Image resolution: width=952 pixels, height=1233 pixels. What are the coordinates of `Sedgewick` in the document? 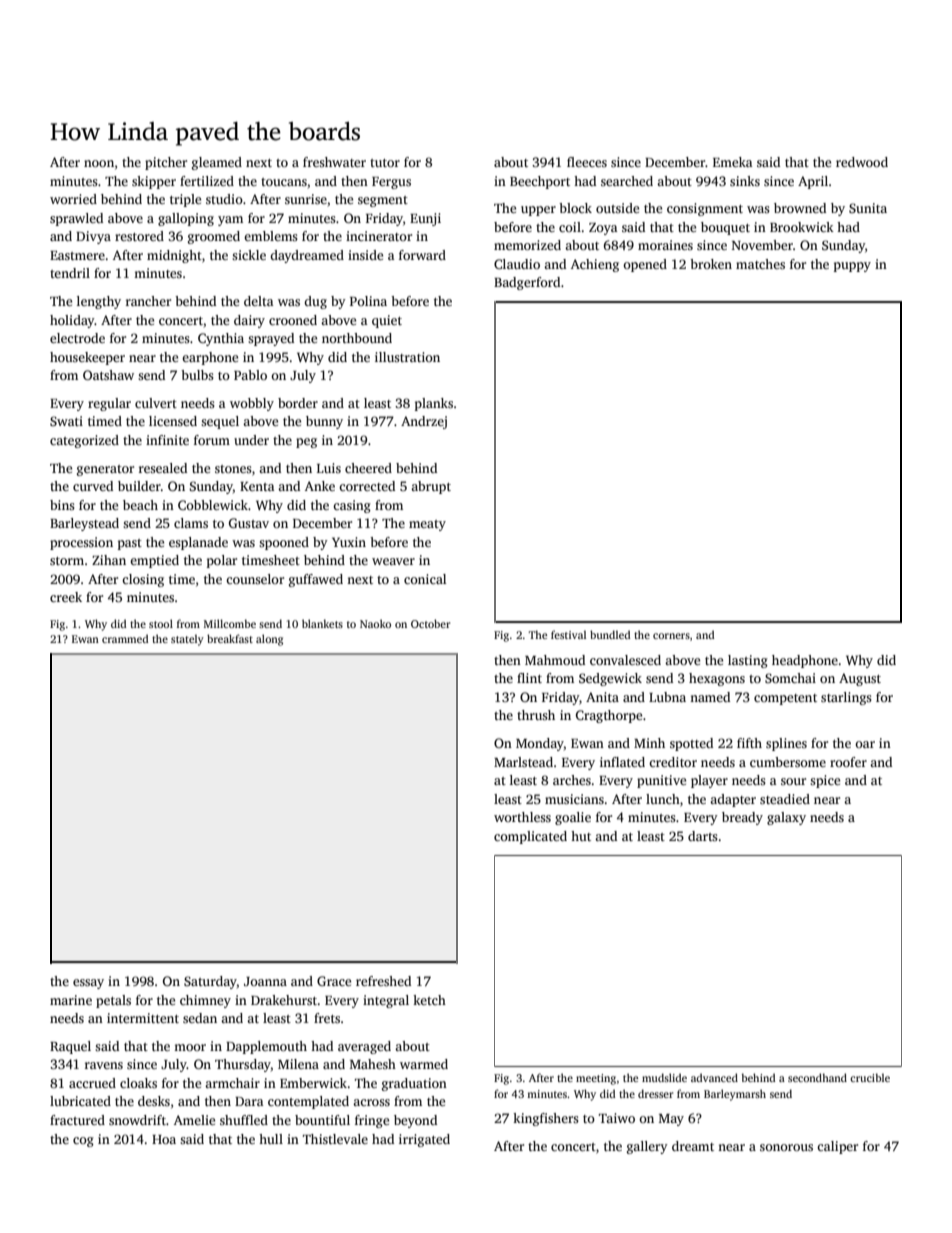 It's located at (610, 679).
